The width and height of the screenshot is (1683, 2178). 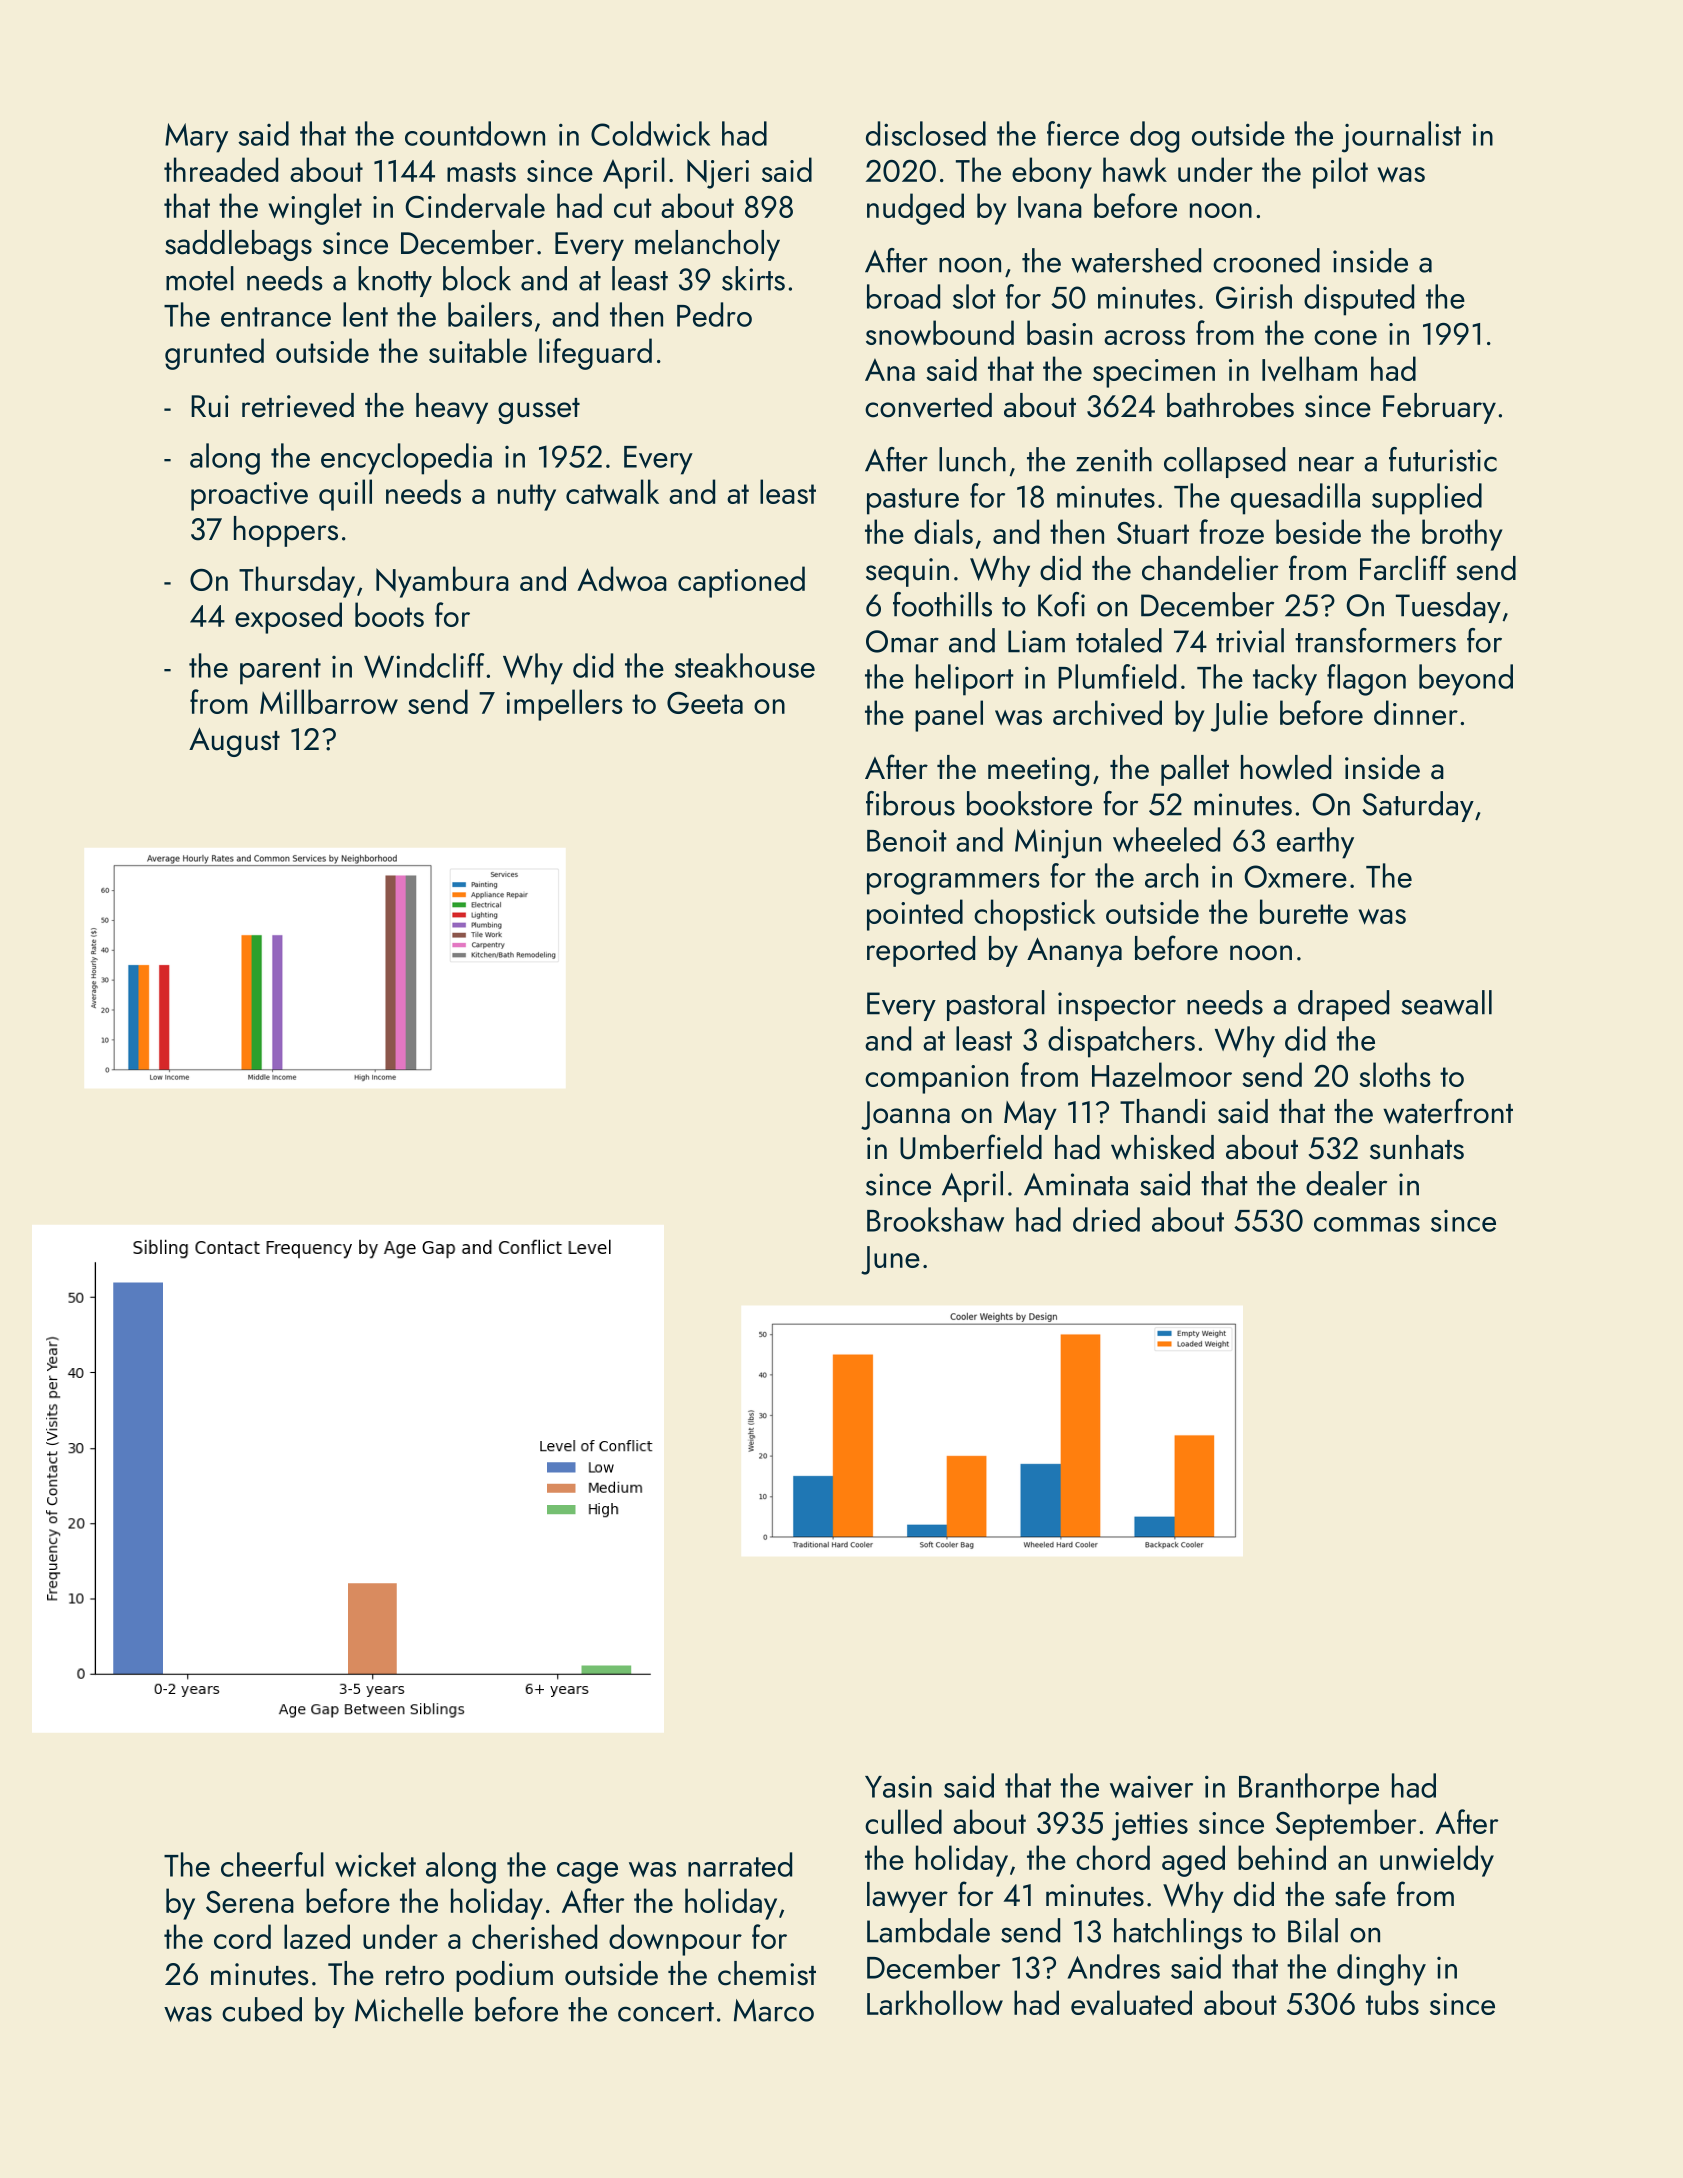 I want to click on Coldwick, so click(x=650, y=133).
